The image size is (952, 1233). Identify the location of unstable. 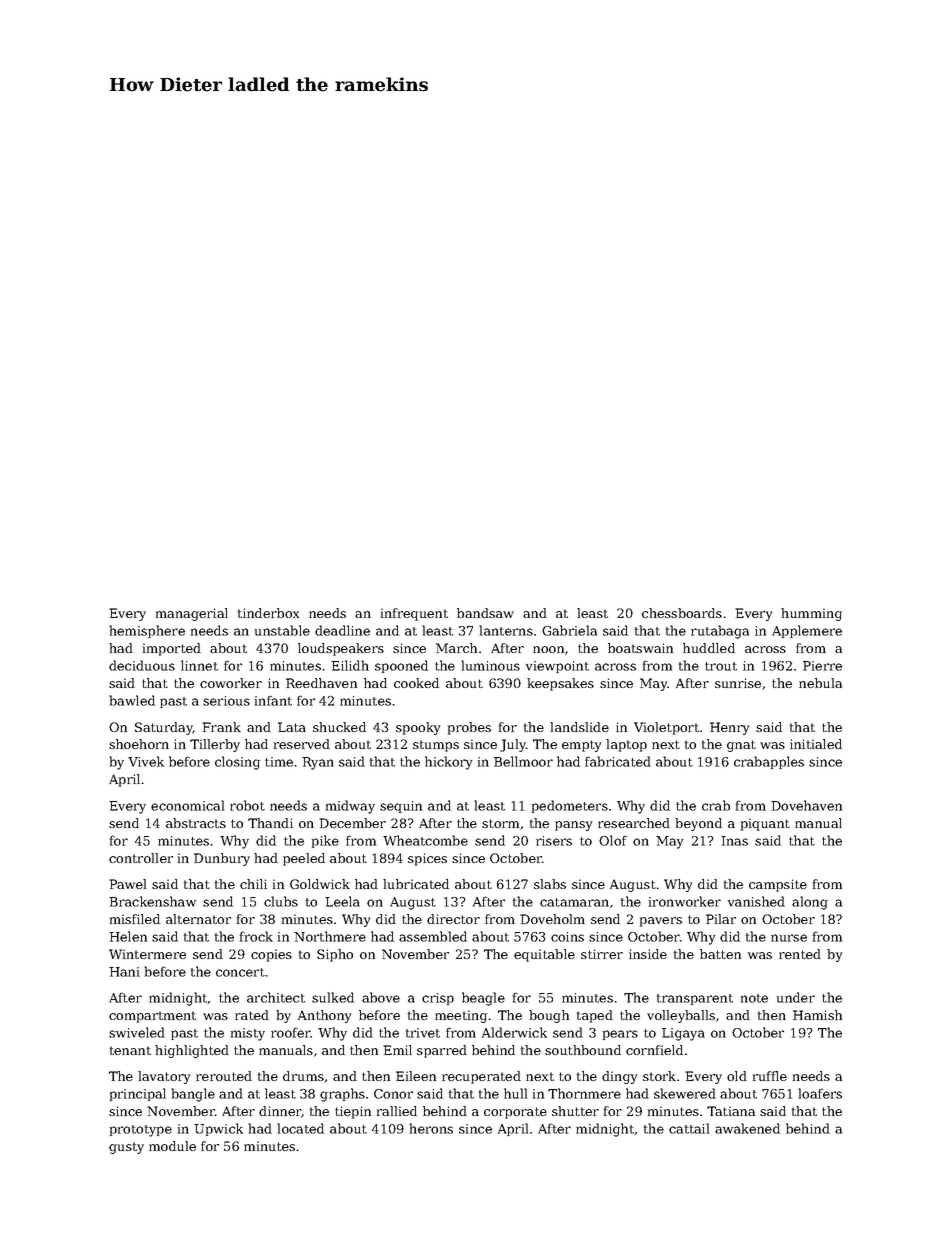
(282, 630).
